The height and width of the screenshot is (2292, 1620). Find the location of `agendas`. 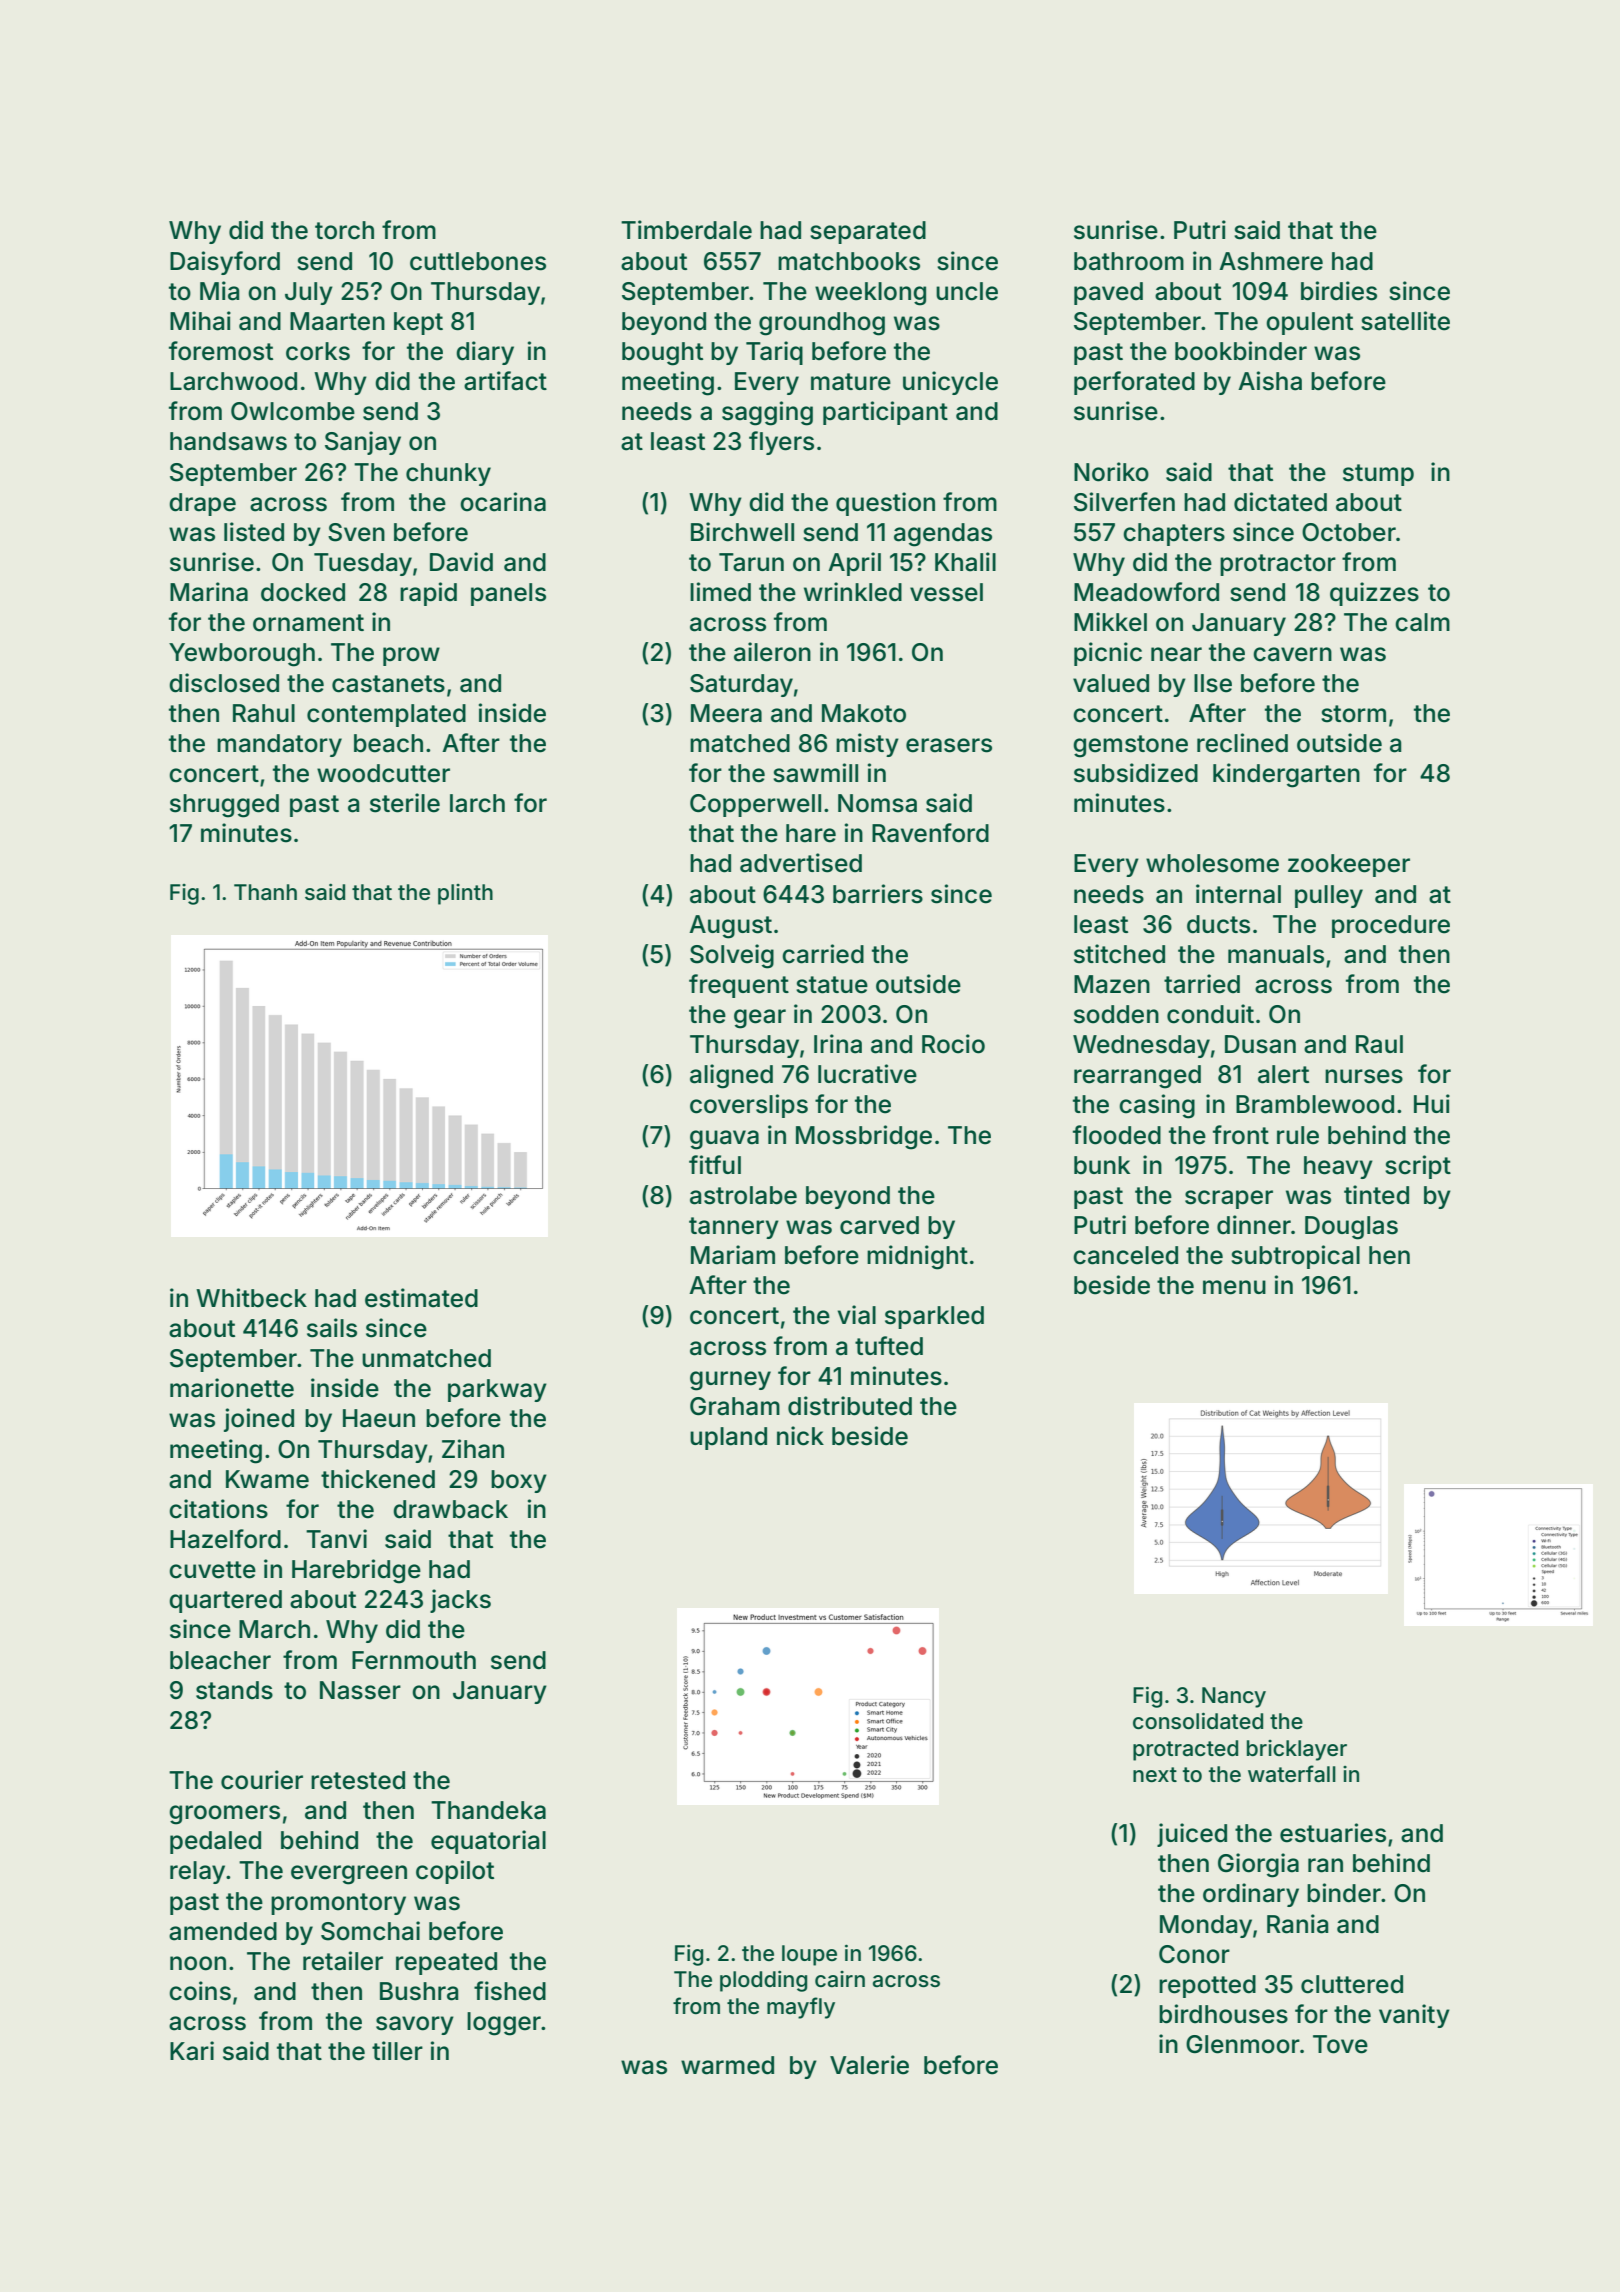

agendas is located at coordinates (943, 535).
